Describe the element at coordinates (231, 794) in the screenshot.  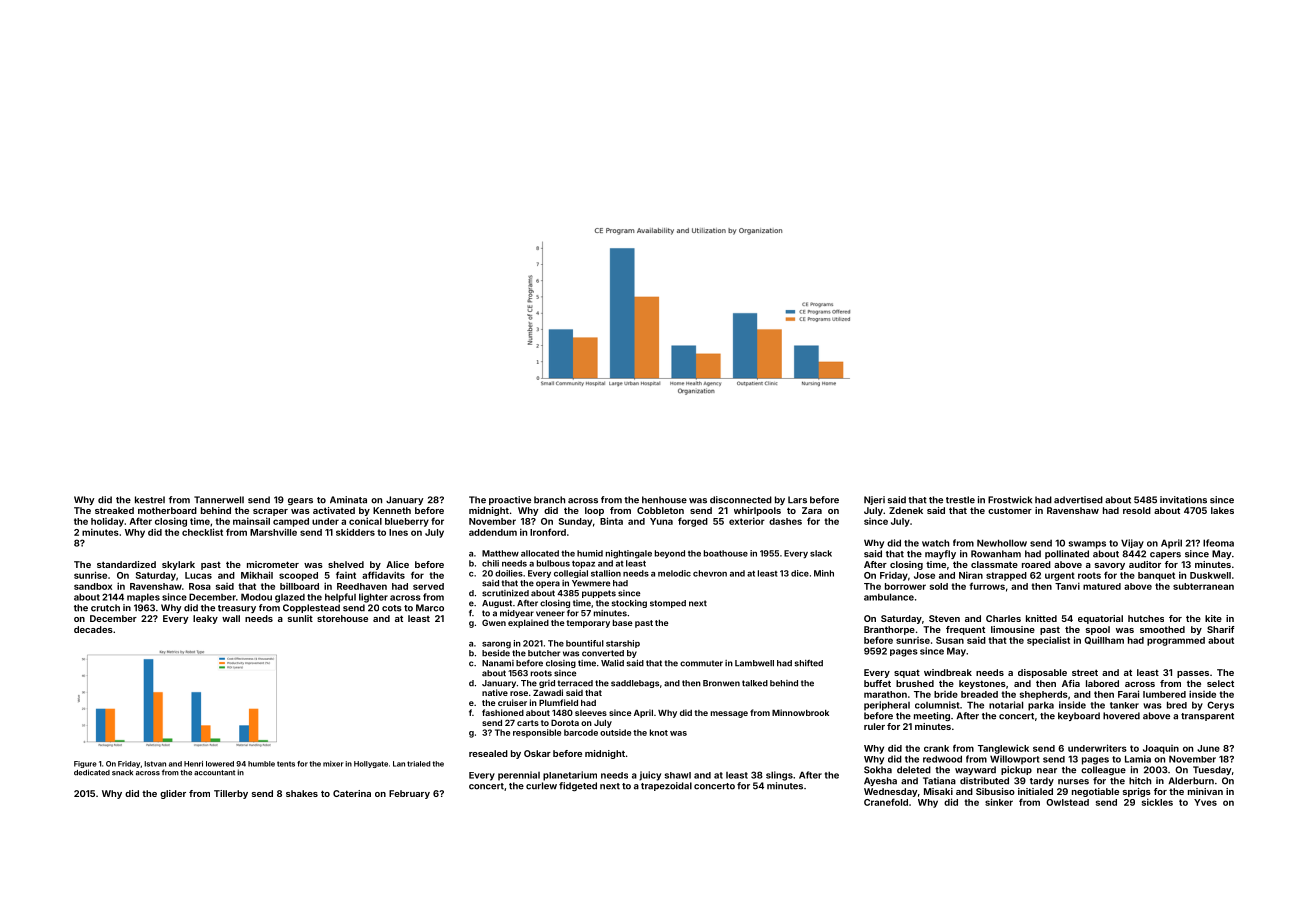
I see `Tillerby` at that location.
